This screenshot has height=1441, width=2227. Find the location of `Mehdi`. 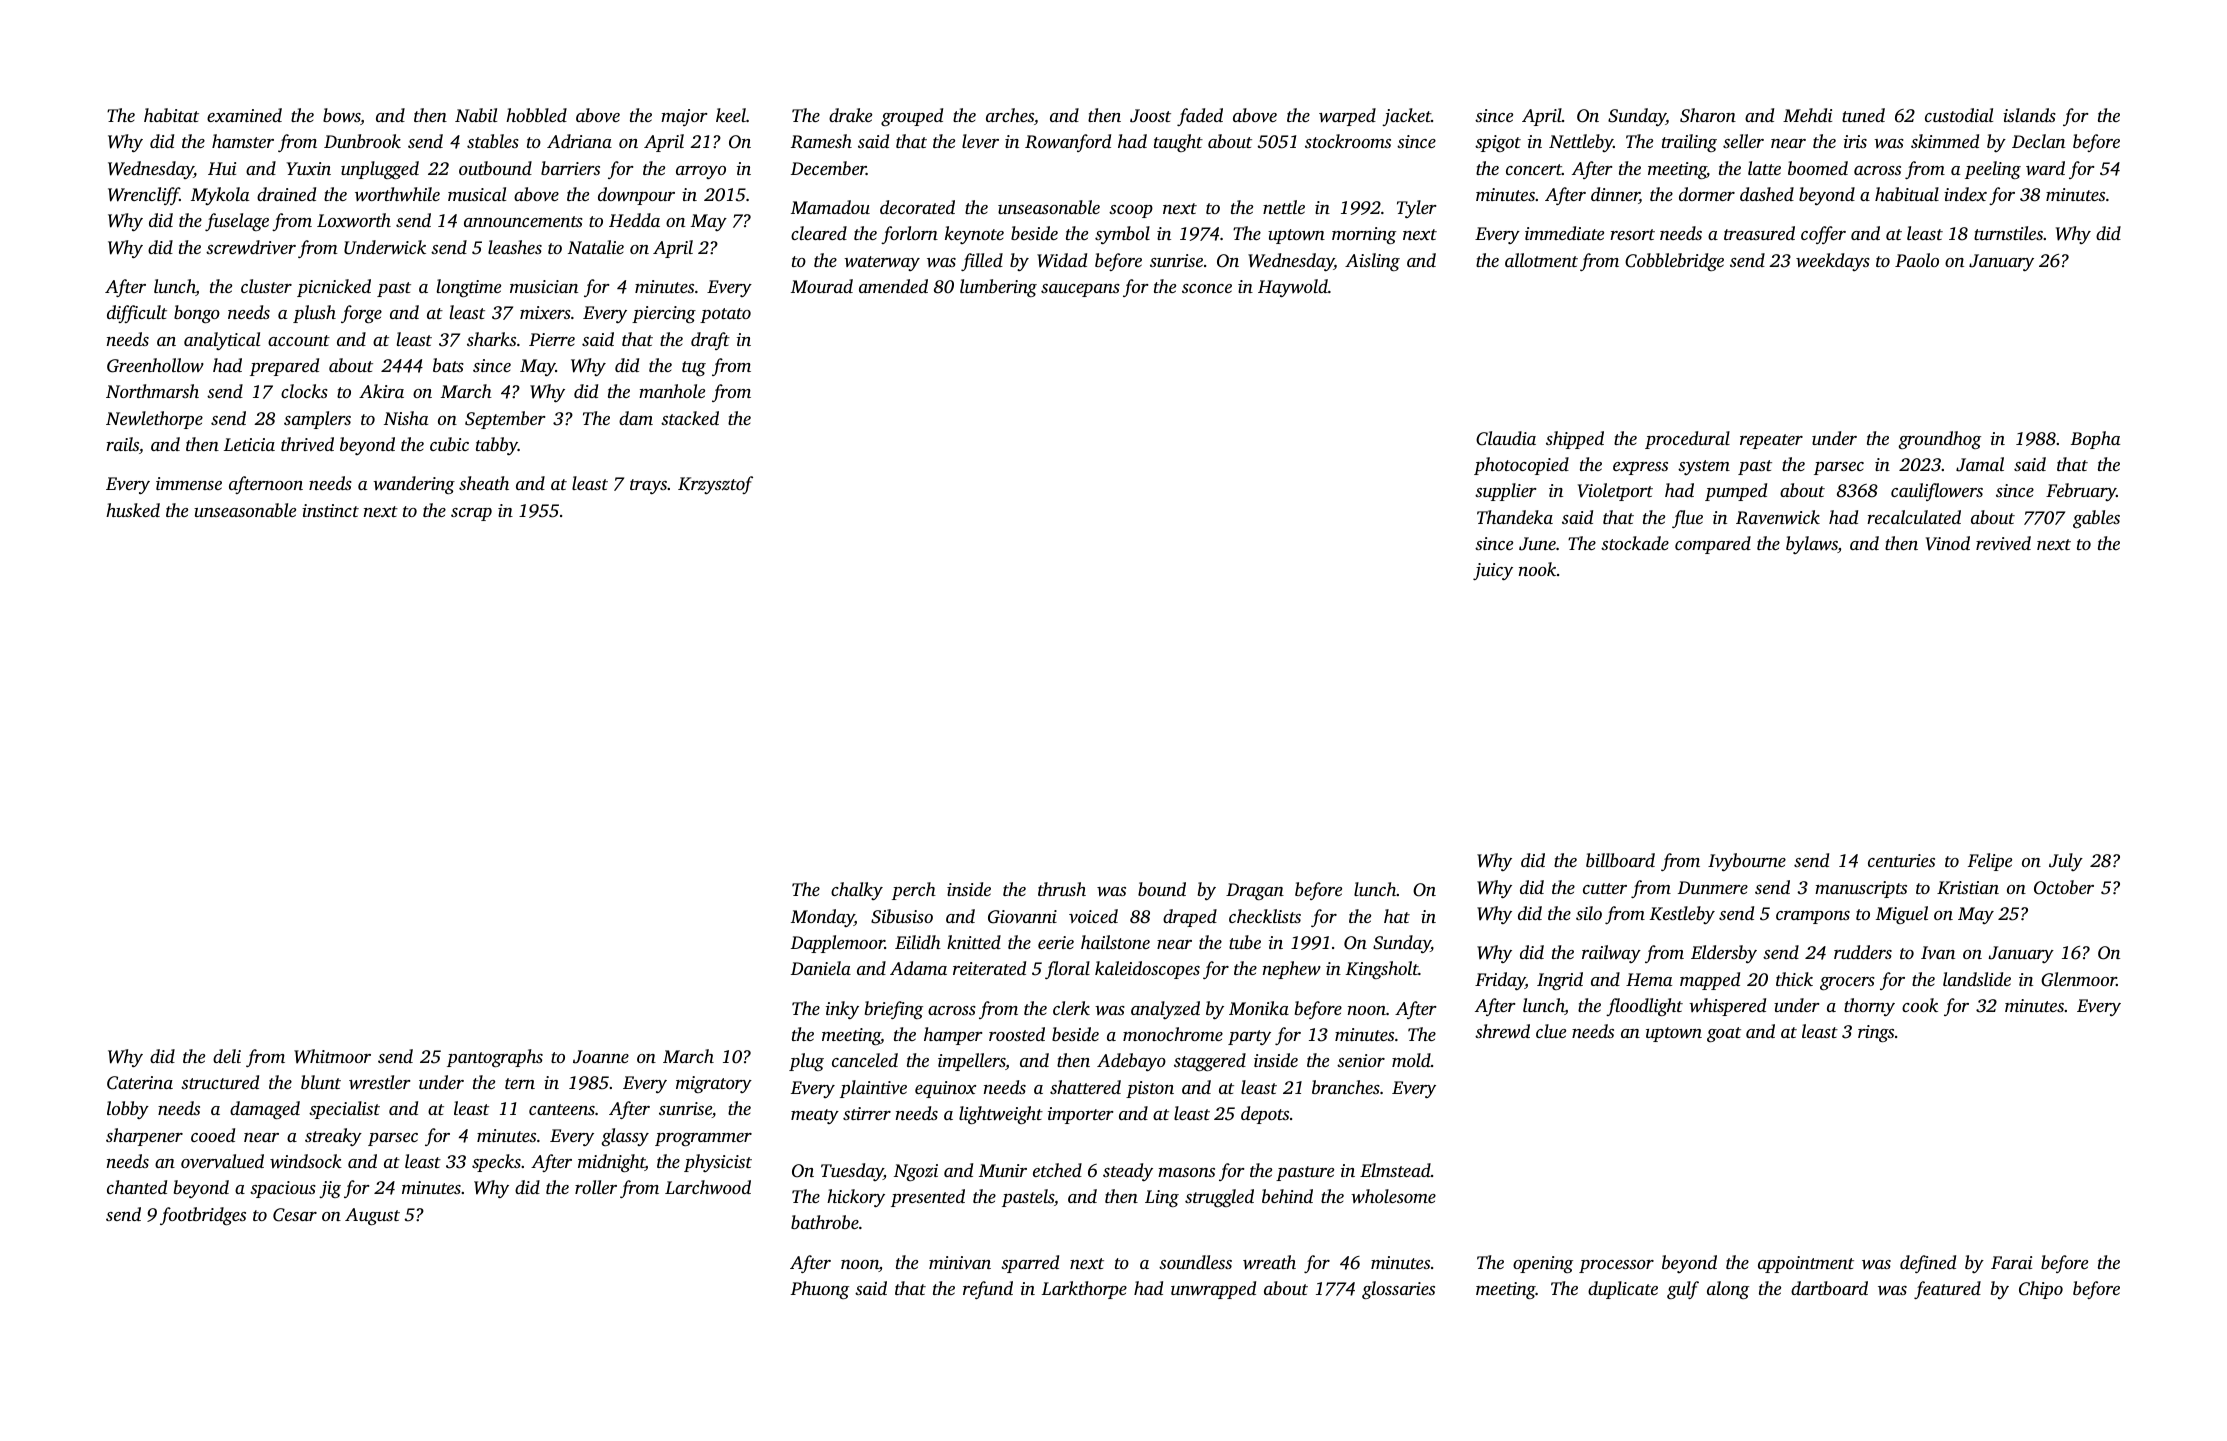

Mehdi is located at coordinates (1807, 115).
